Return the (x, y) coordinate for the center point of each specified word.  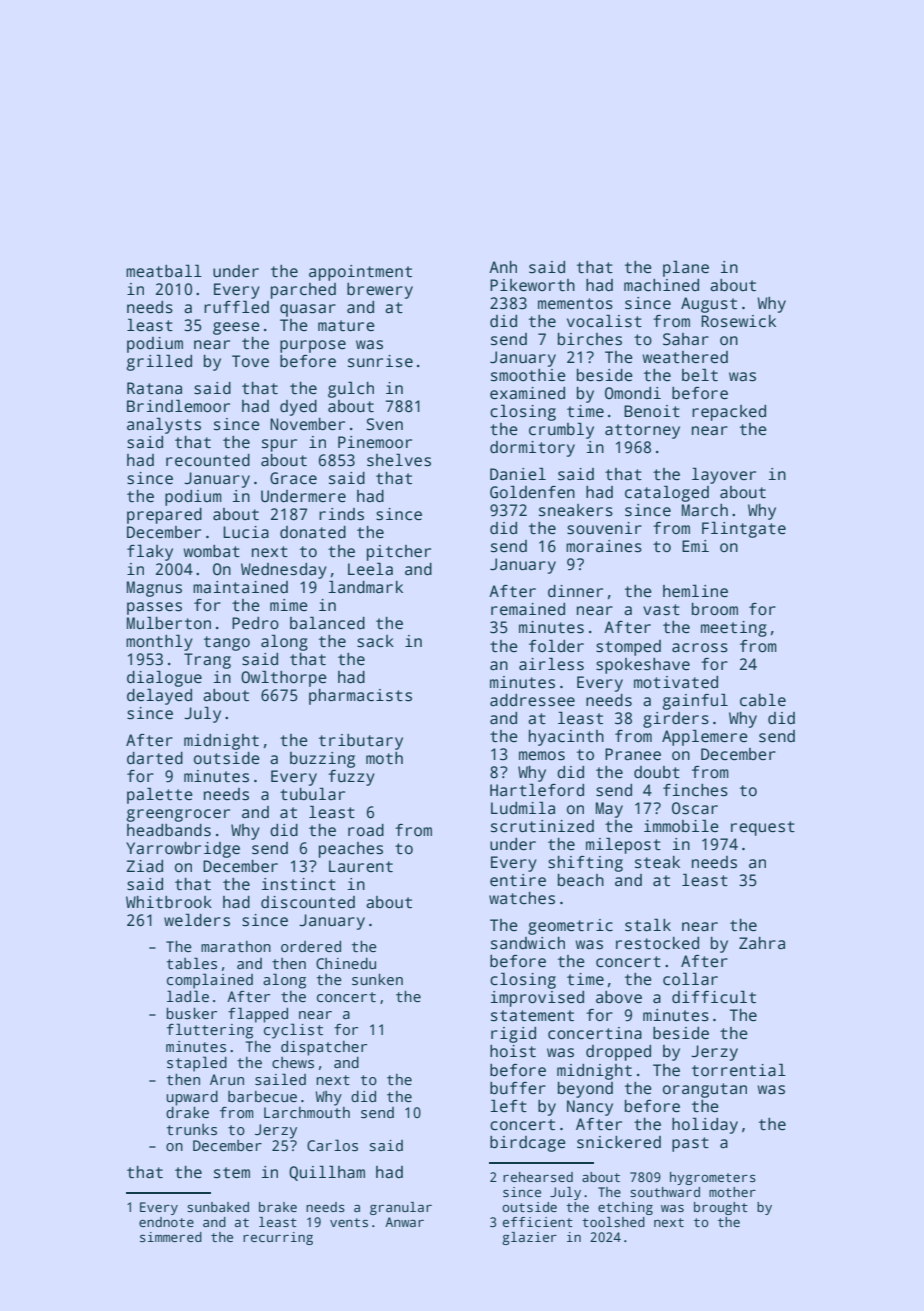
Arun (227, 1079)
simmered (171, 1237)
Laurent (361, 866)
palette (160, 795)
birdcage (528, 1144)
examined (527, 393)
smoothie (528, 375)
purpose (313, 346)
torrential (739, 1070)
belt (700, 375)
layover (724, 475)
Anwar (404, 1222)
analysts (164, 425)
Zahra (762, 943)
